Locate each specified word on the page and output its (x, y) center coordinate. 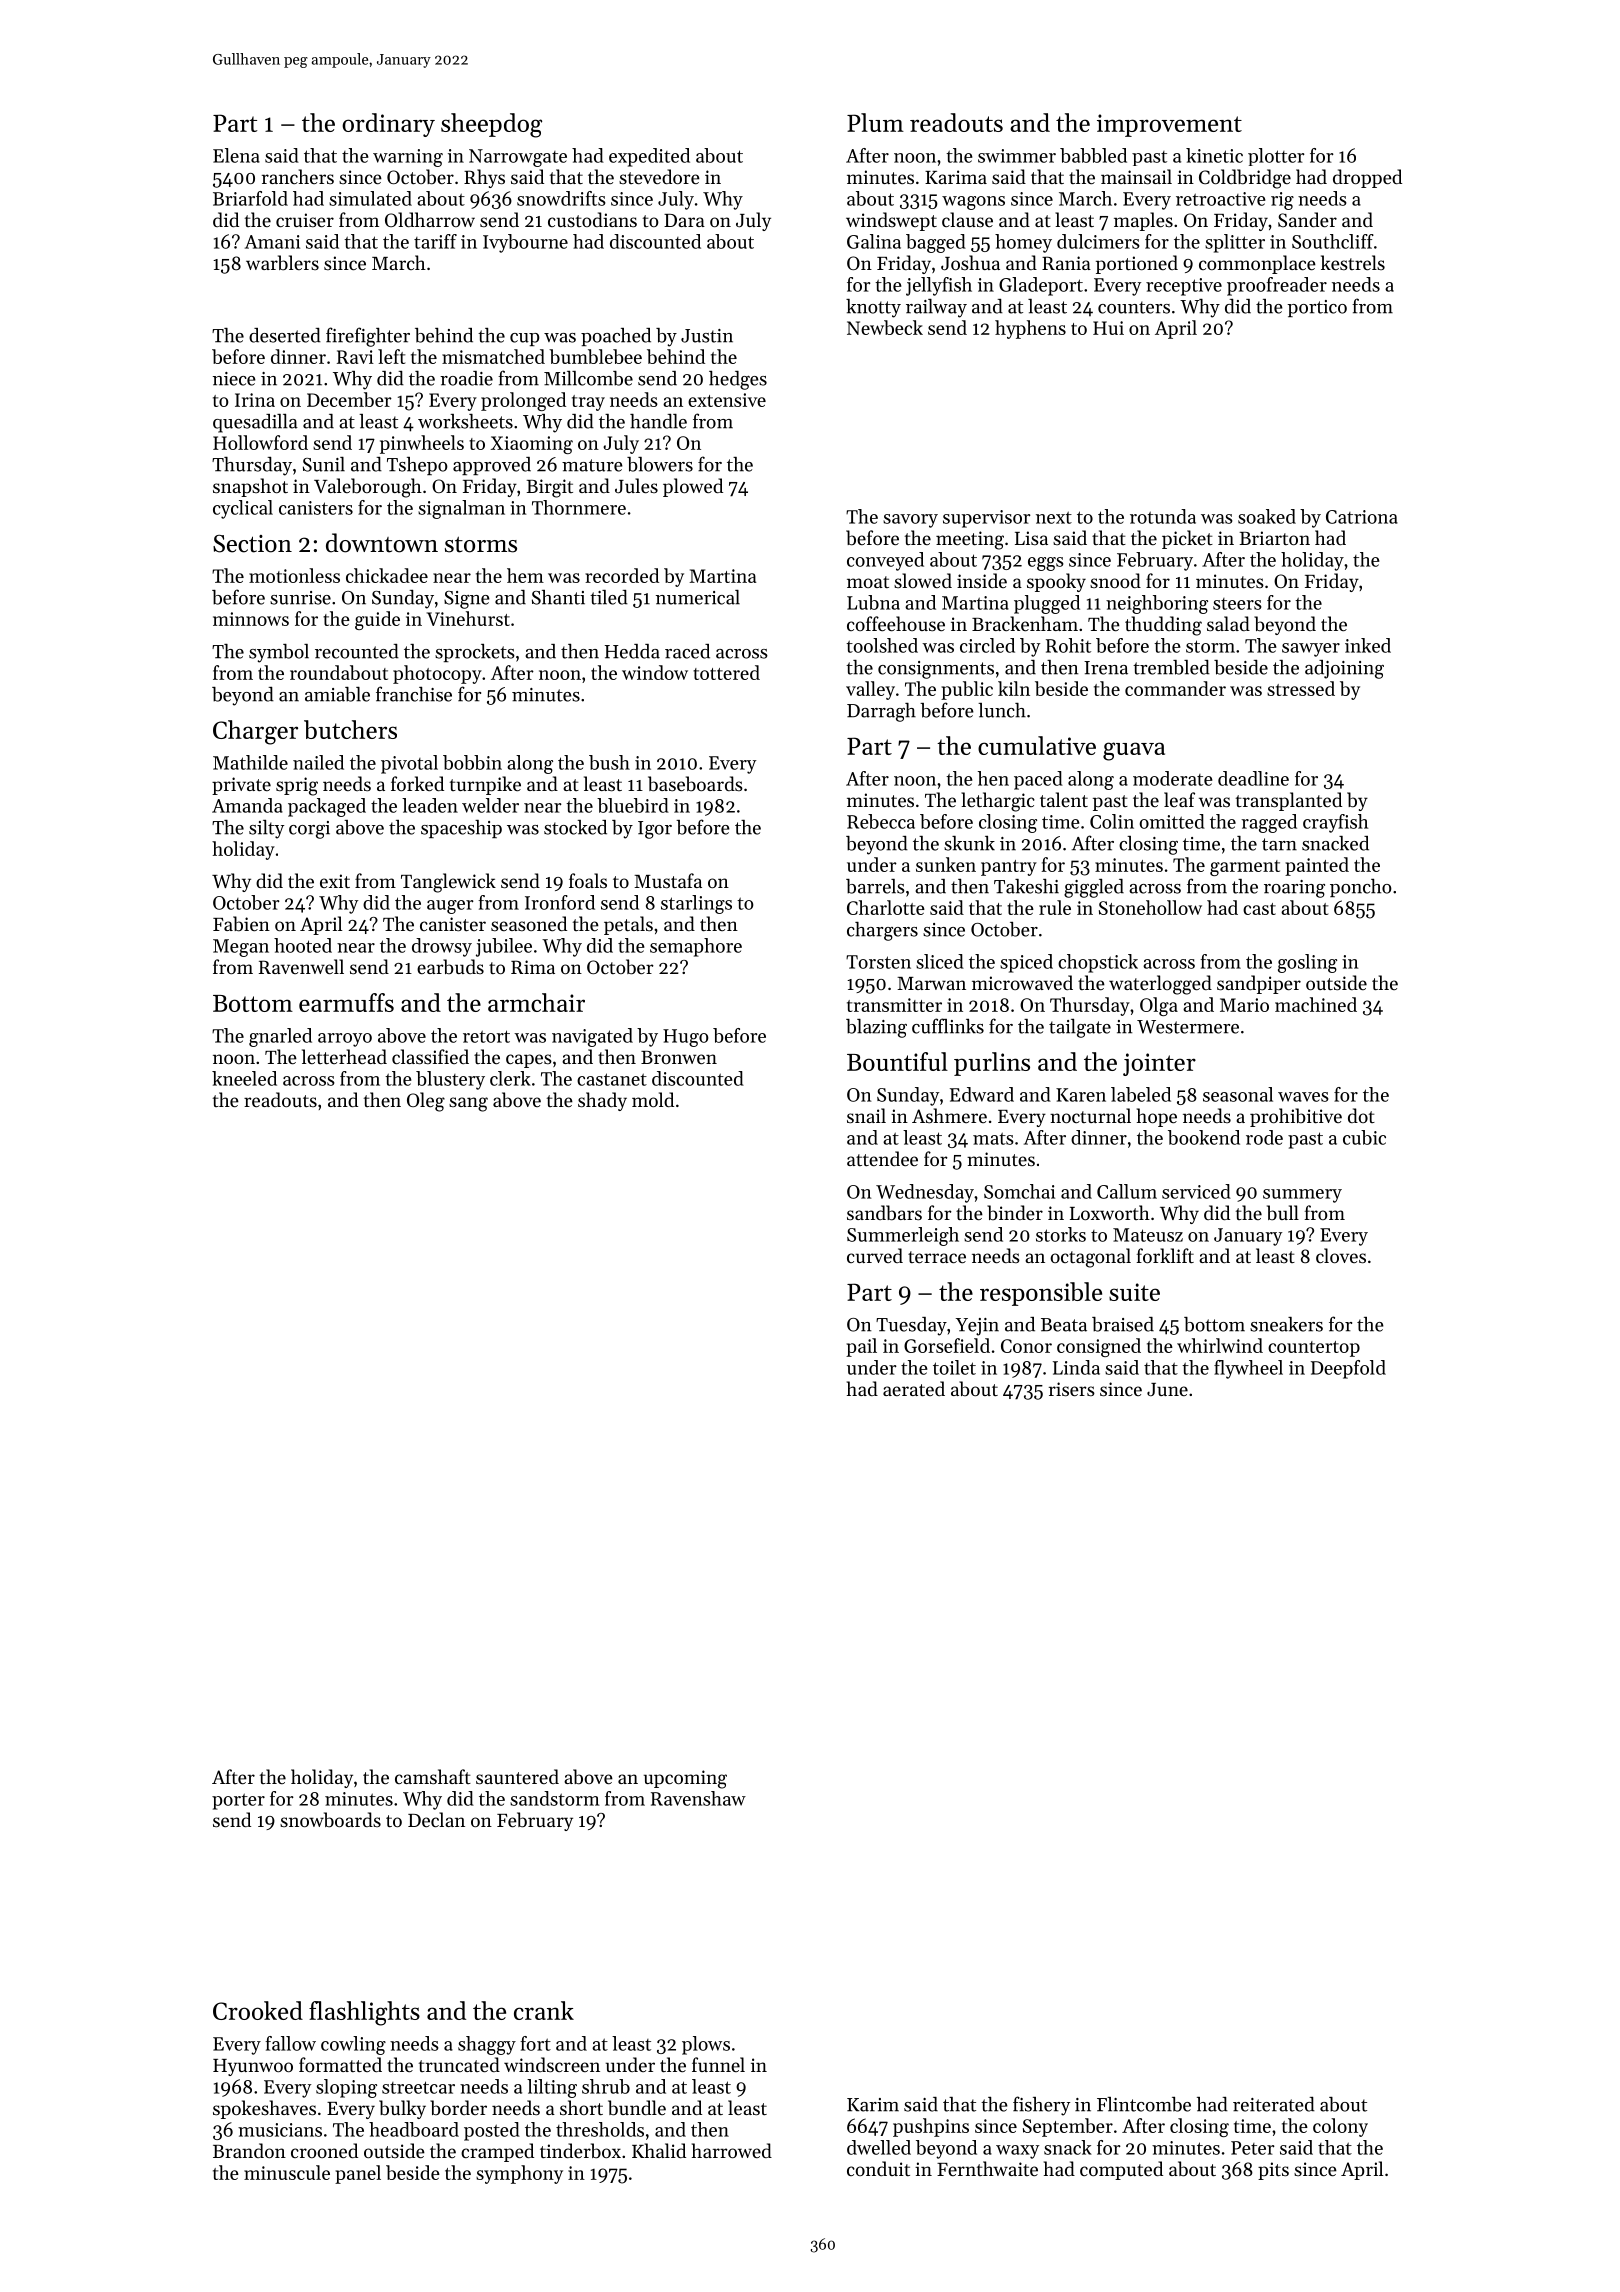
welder (490, 805)
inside (982, 580)
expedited (649, 157)
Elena (236, 155)
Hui (1108, 328)
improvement (1169, 125)
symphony (519, 2174)
